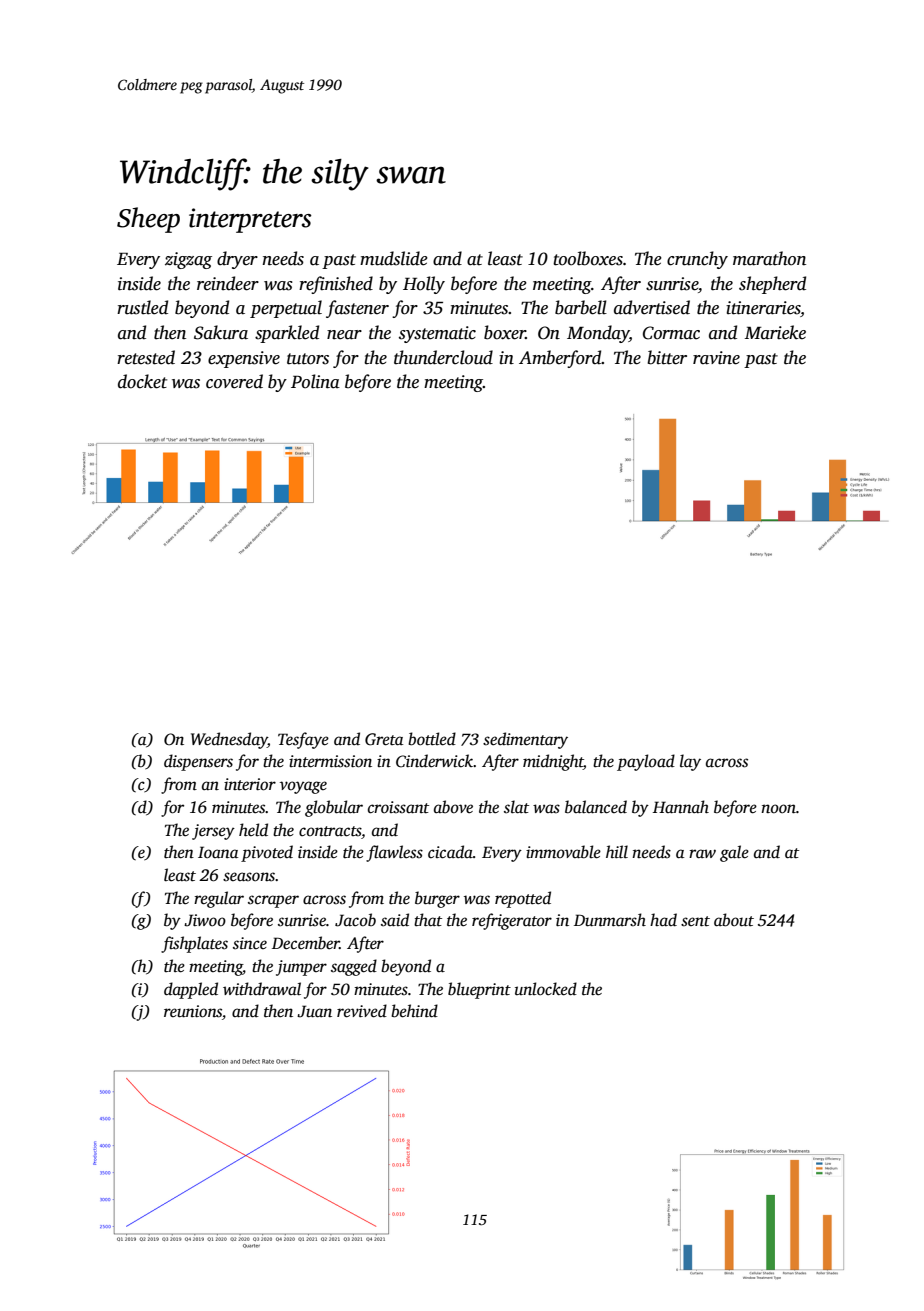 The height and width of the page is (1311, 924). I want to click on docket, so click(142, 381).
